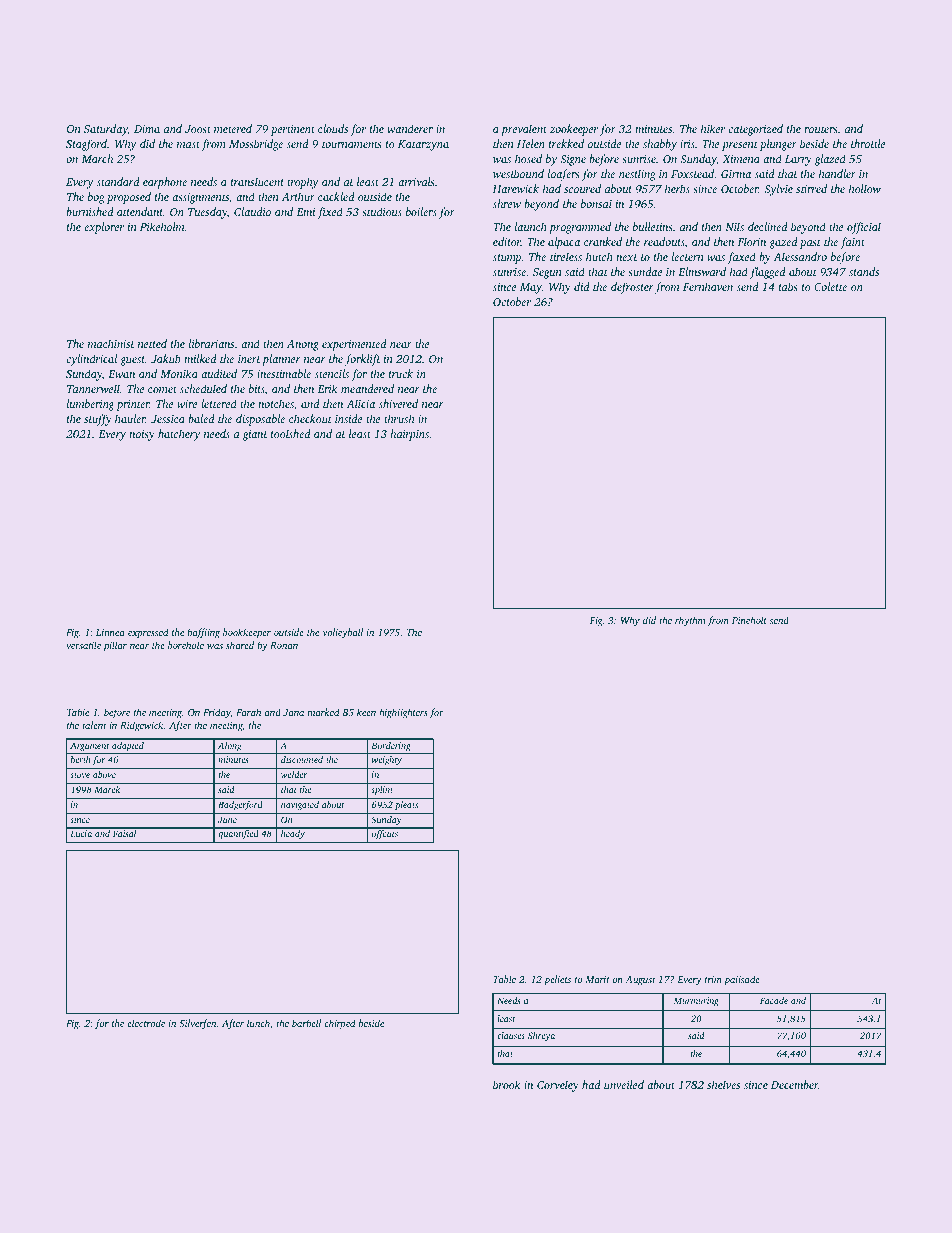 The height and width of the screenshot is (1233, 952). I want to click on palisade, so click(742, 980).
